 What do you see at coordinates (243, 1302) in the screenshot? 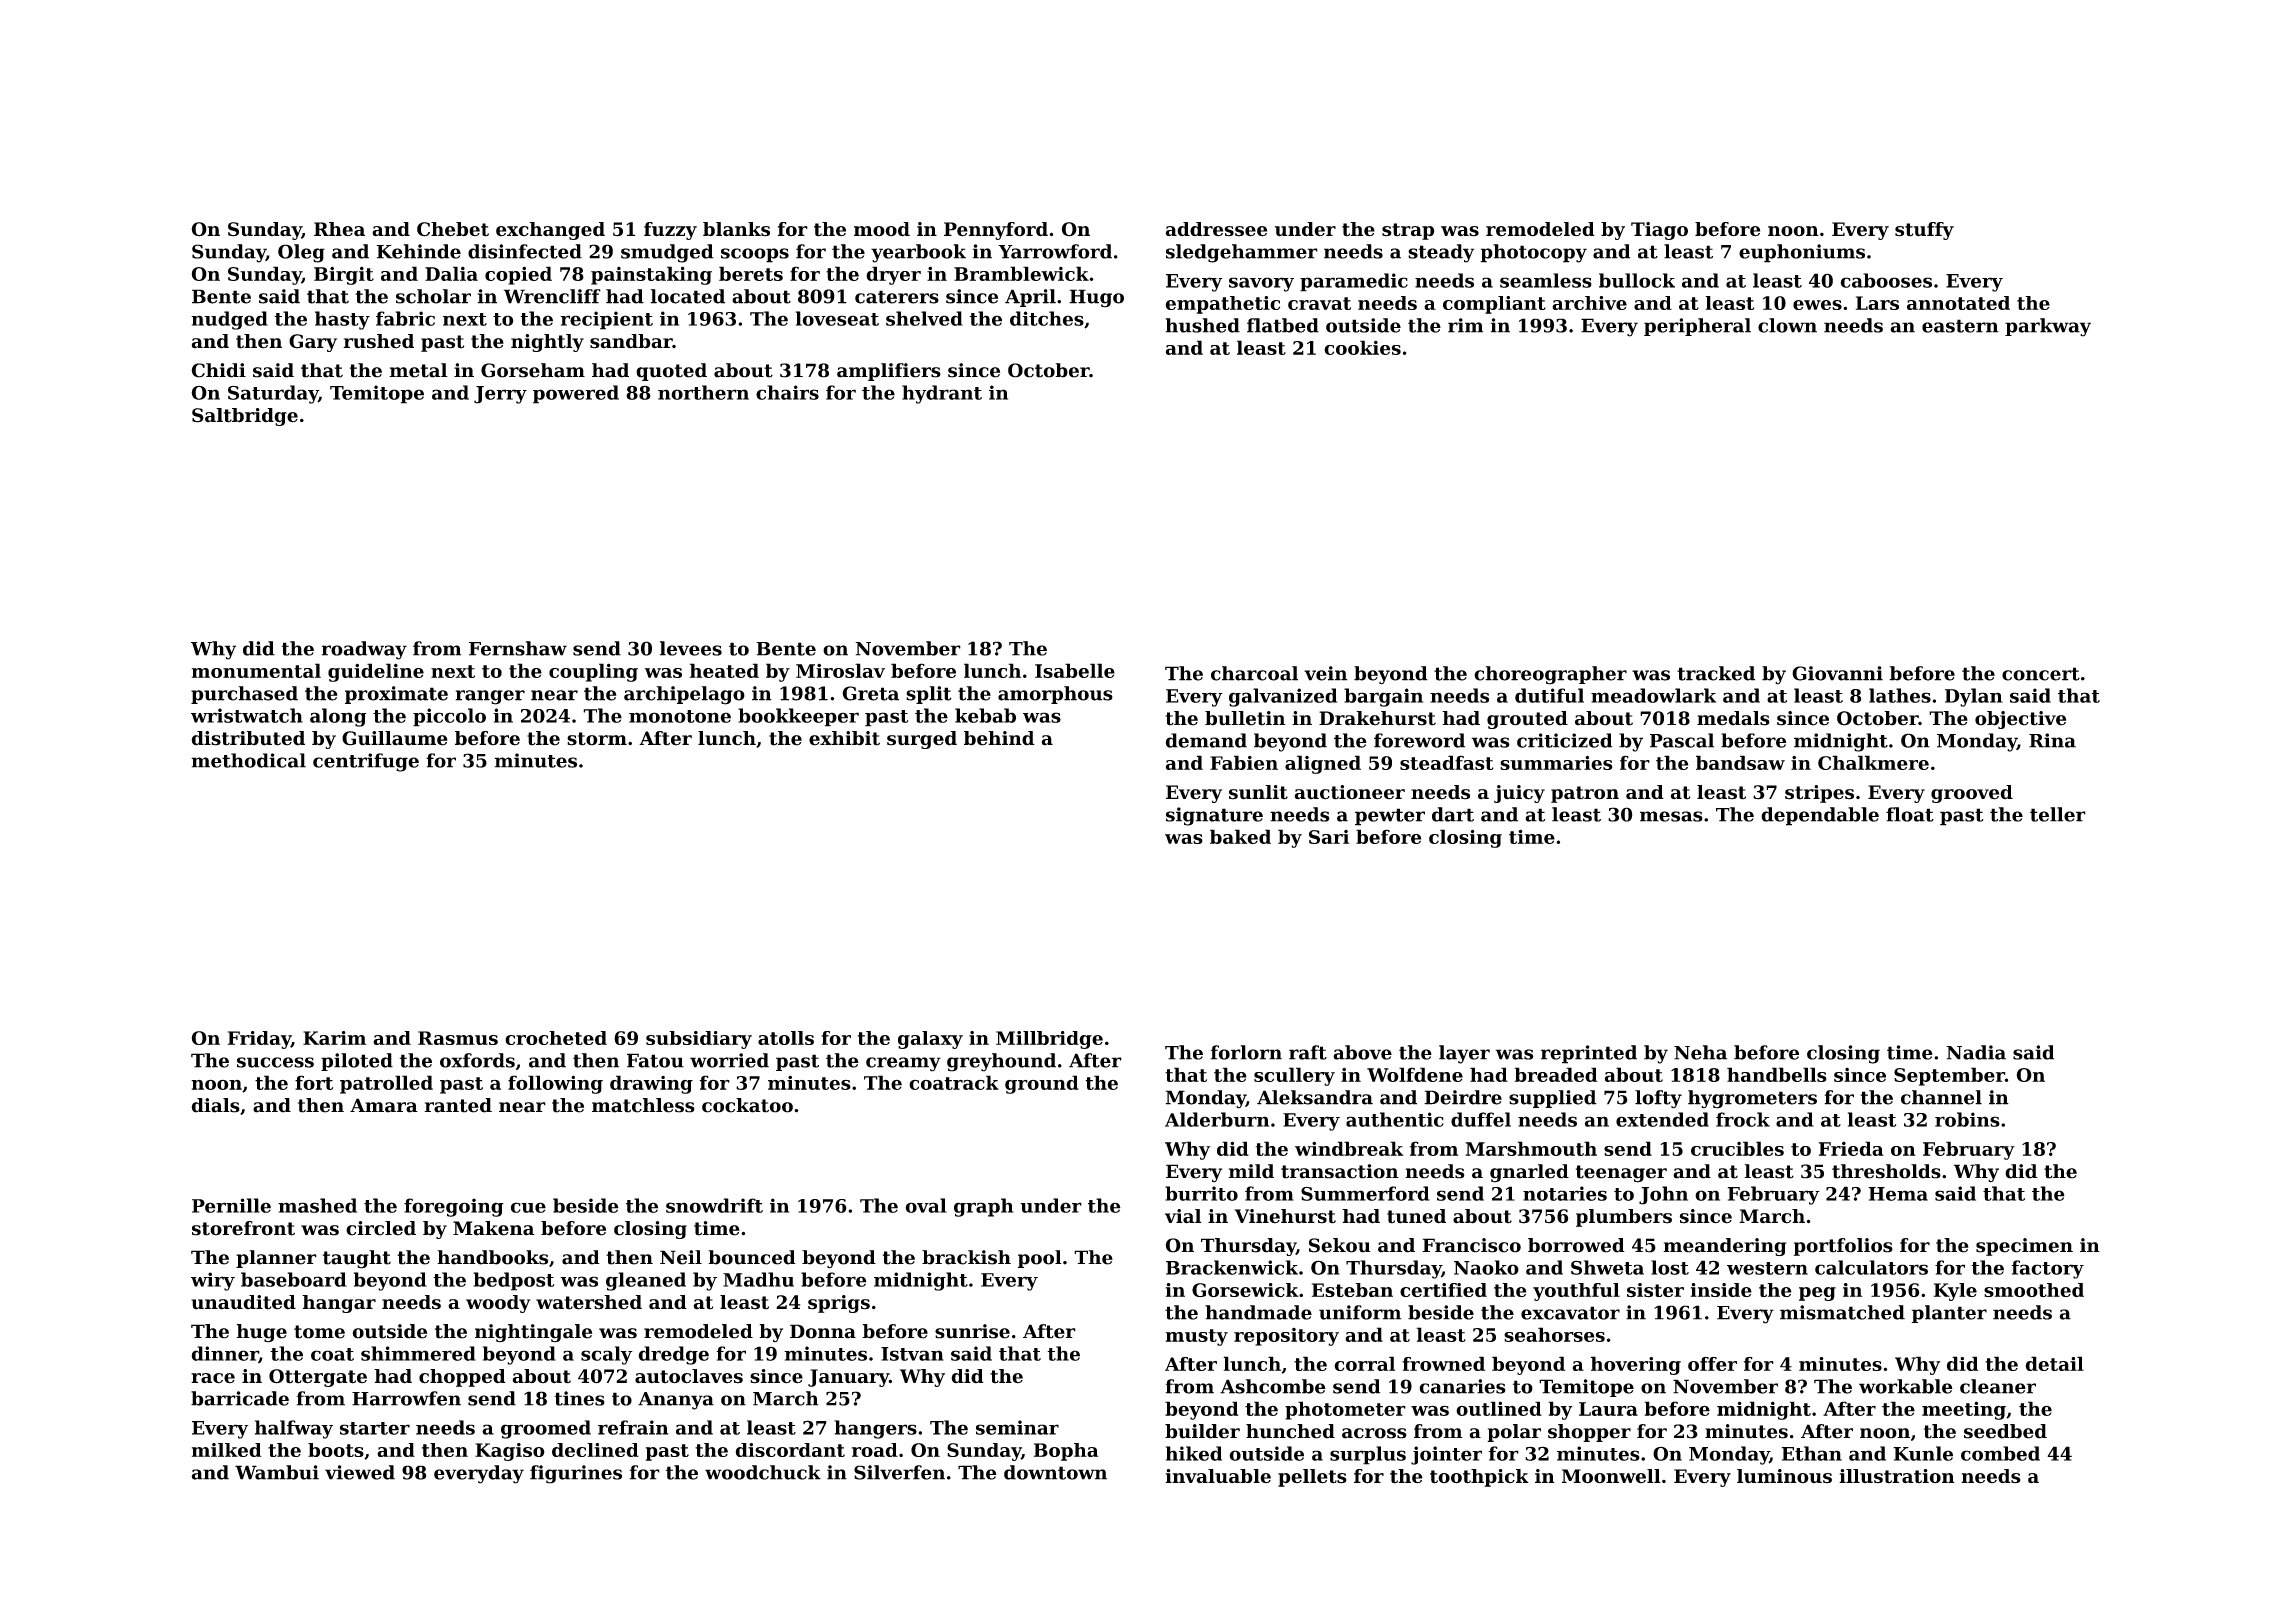
I see `unaudited` at bounding box center [243, 1302].
